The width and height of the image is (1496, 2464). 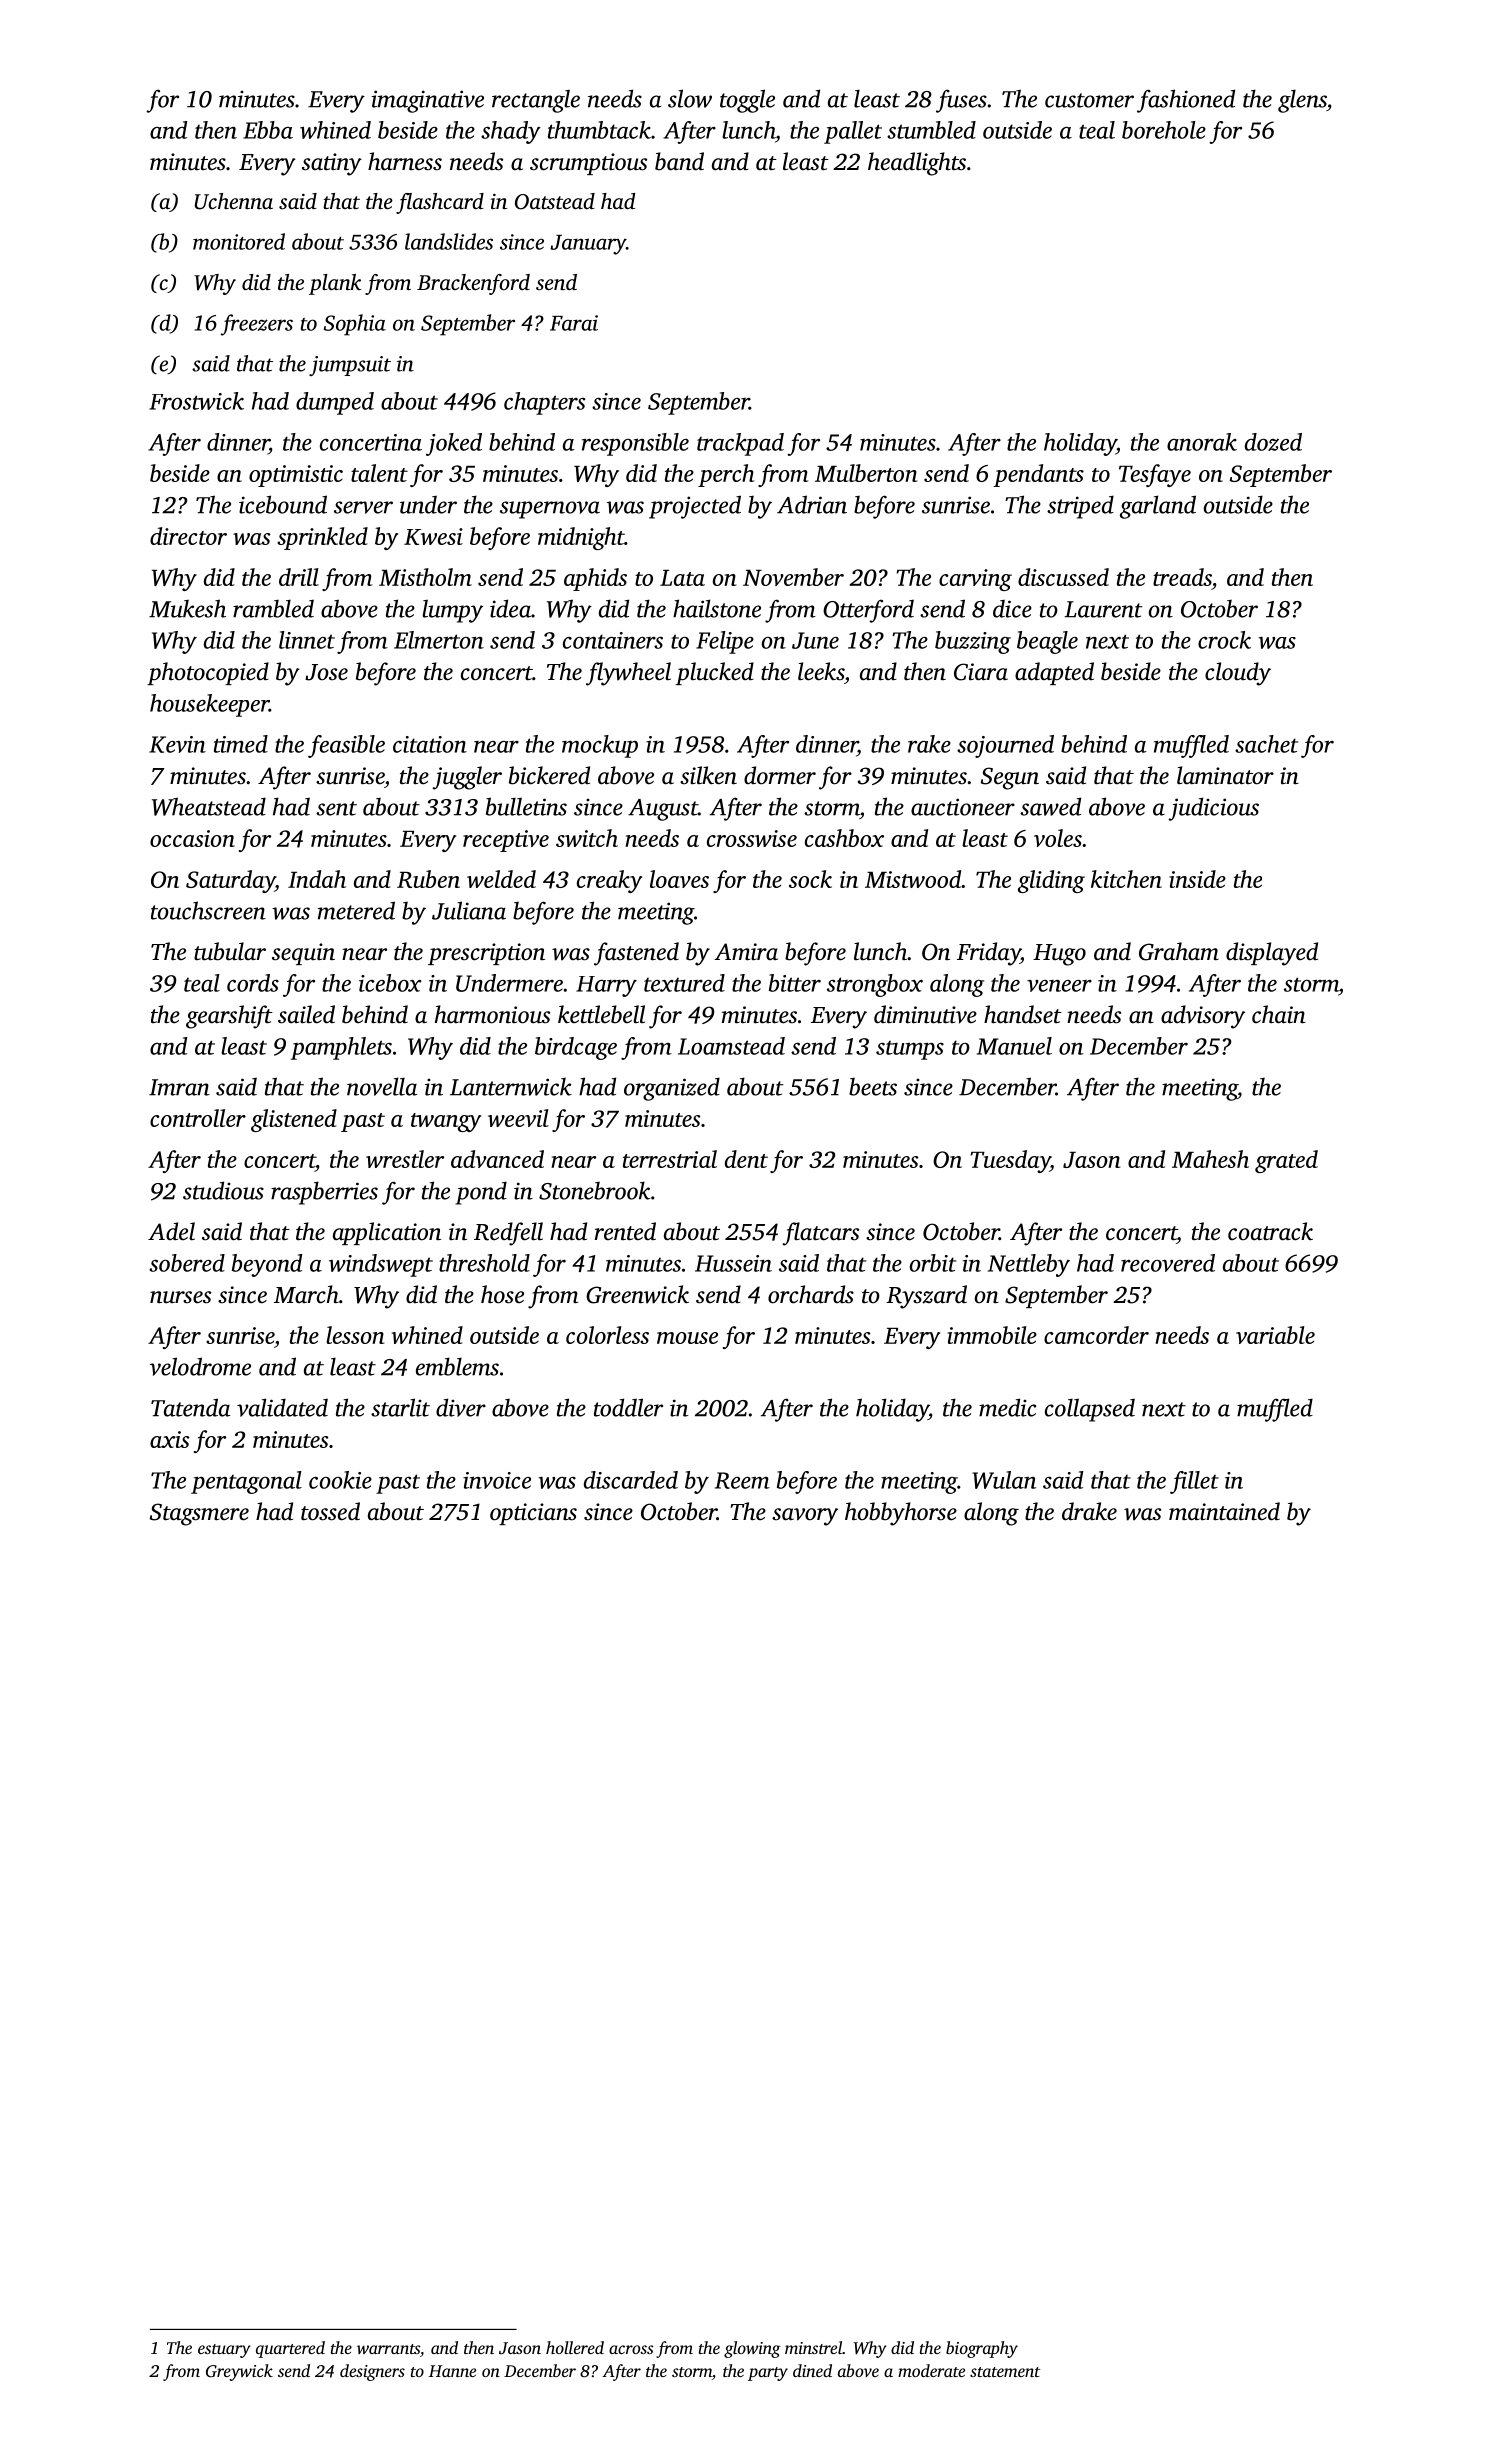 What do you see at coordinates (209, 705) in the image?
I see `housekeeper` at bounding box center [209, 705].
